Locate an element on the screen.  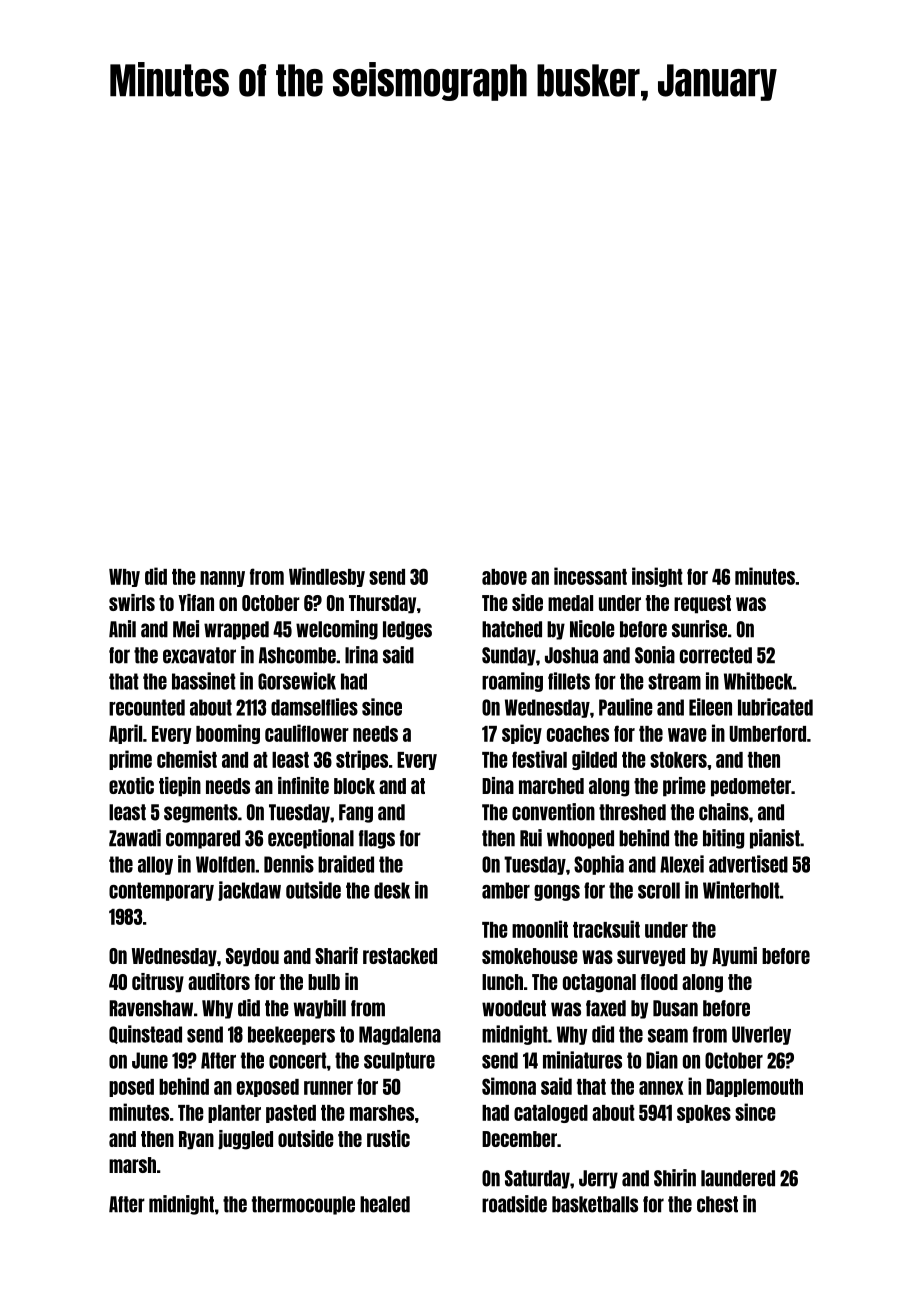
insight is located at coordinates (657, 577).
